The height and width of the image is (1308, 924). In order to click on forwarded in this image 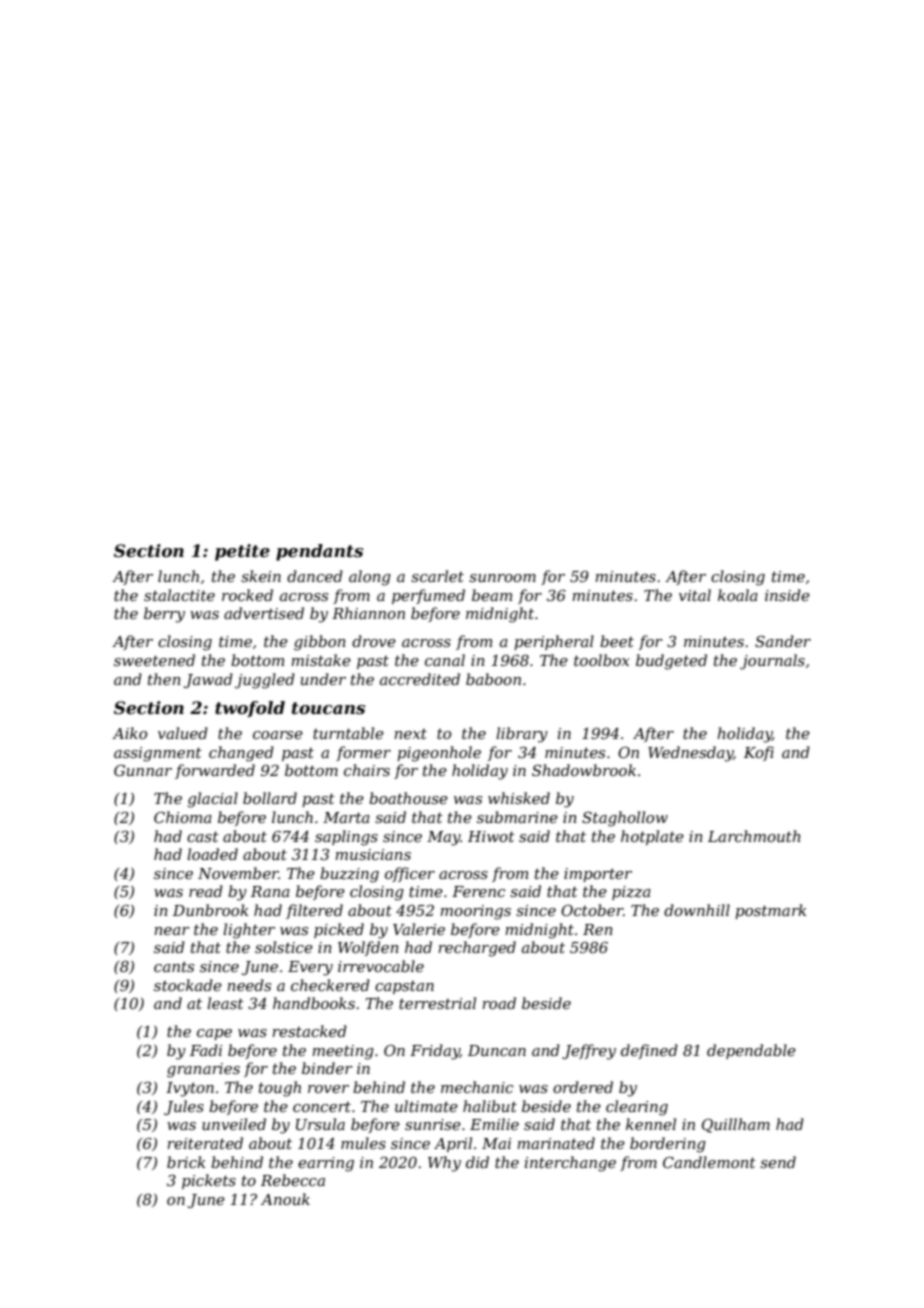, I will do `click(215, 771)`.
